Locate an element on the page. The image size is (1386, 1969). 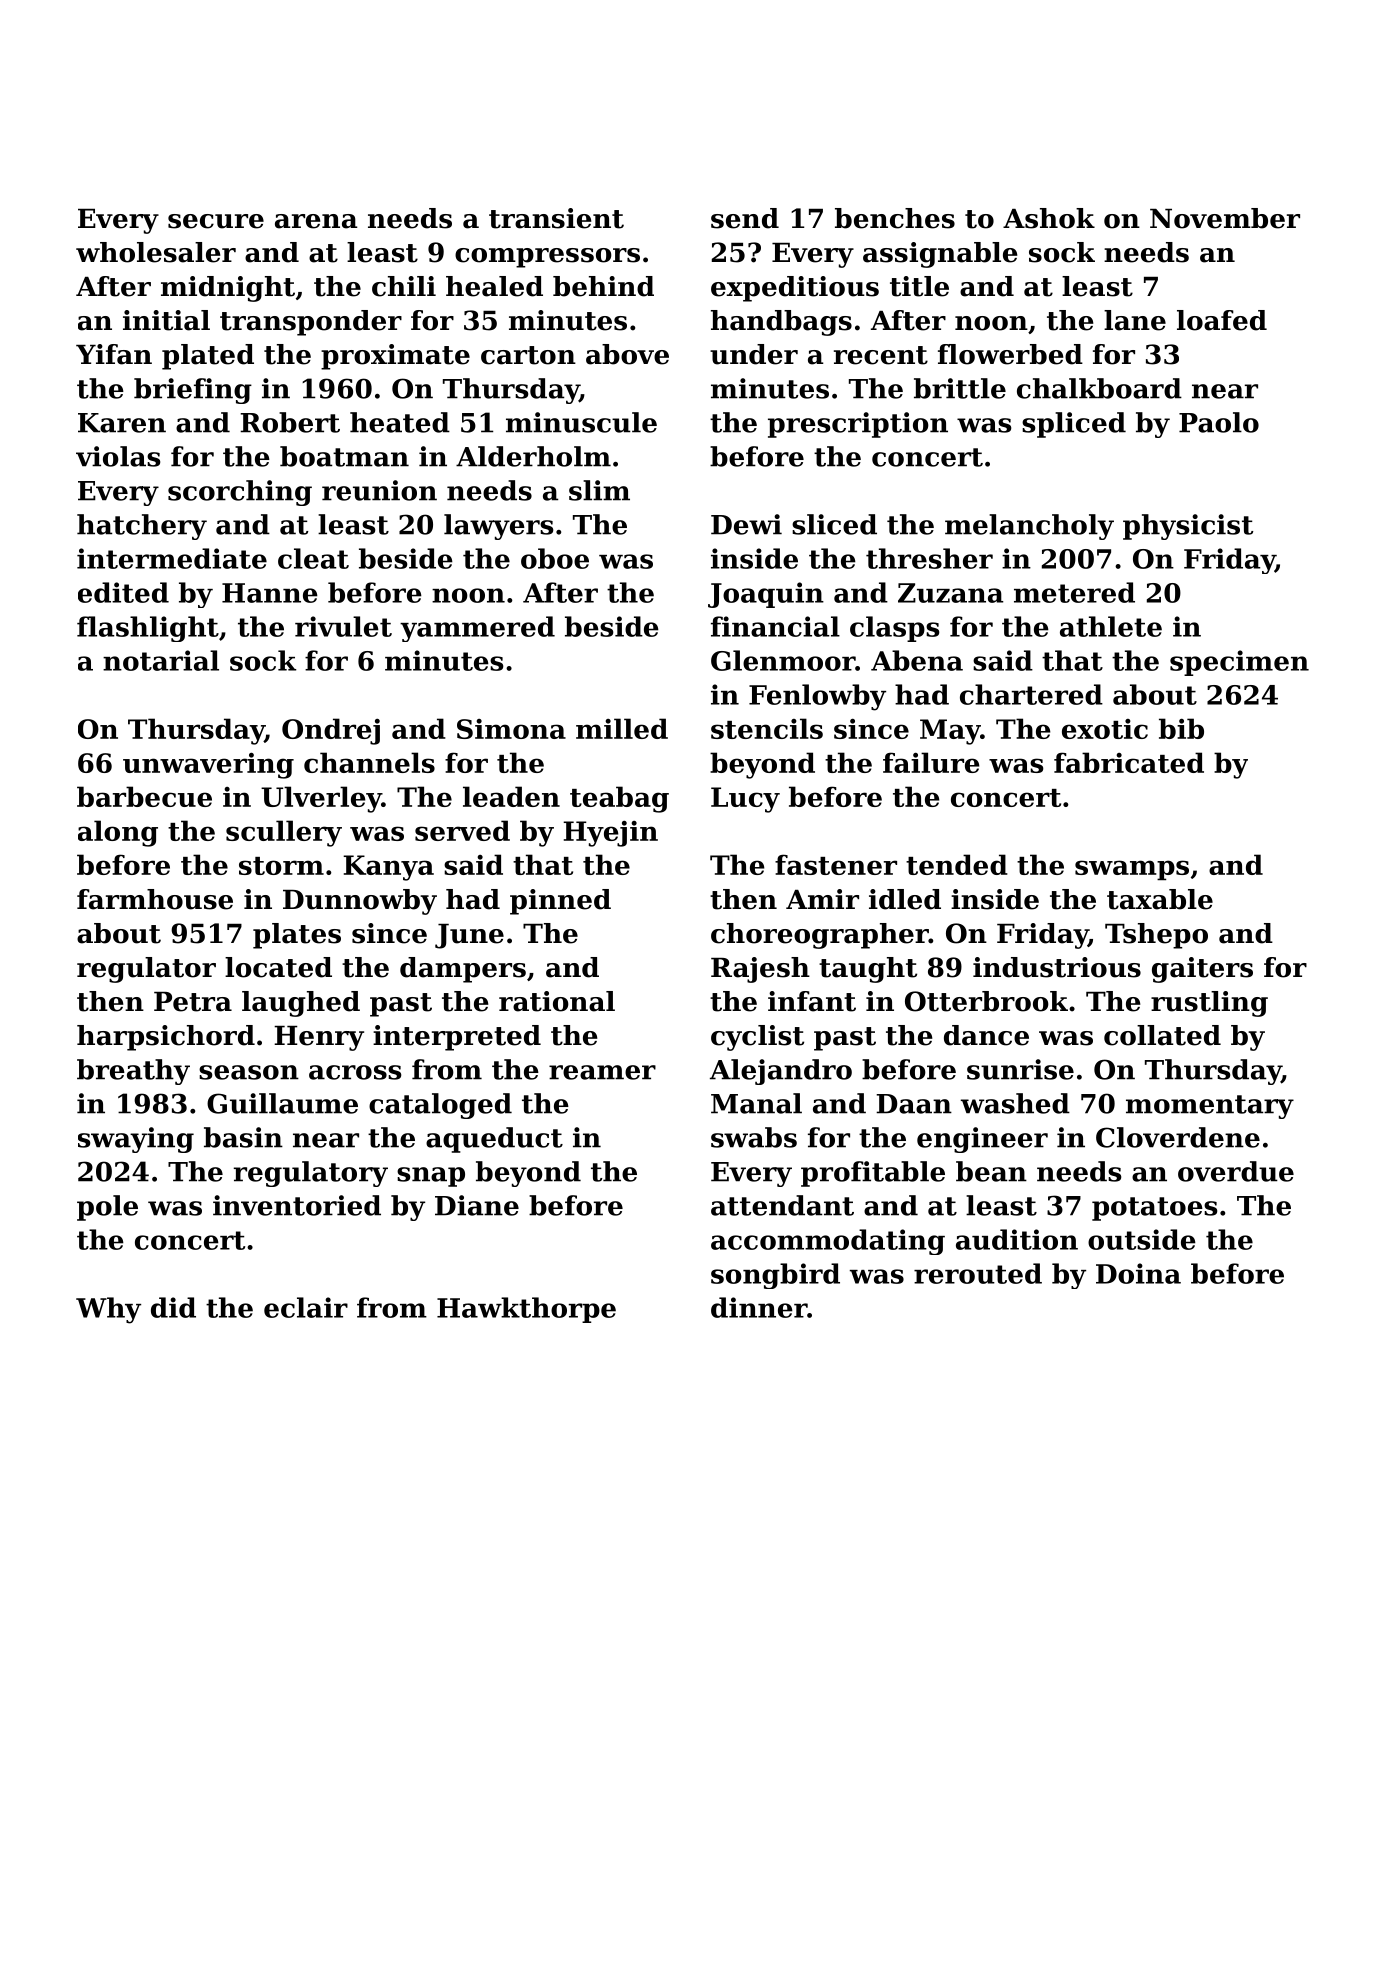
secure is located at coordinates (216, 221).
